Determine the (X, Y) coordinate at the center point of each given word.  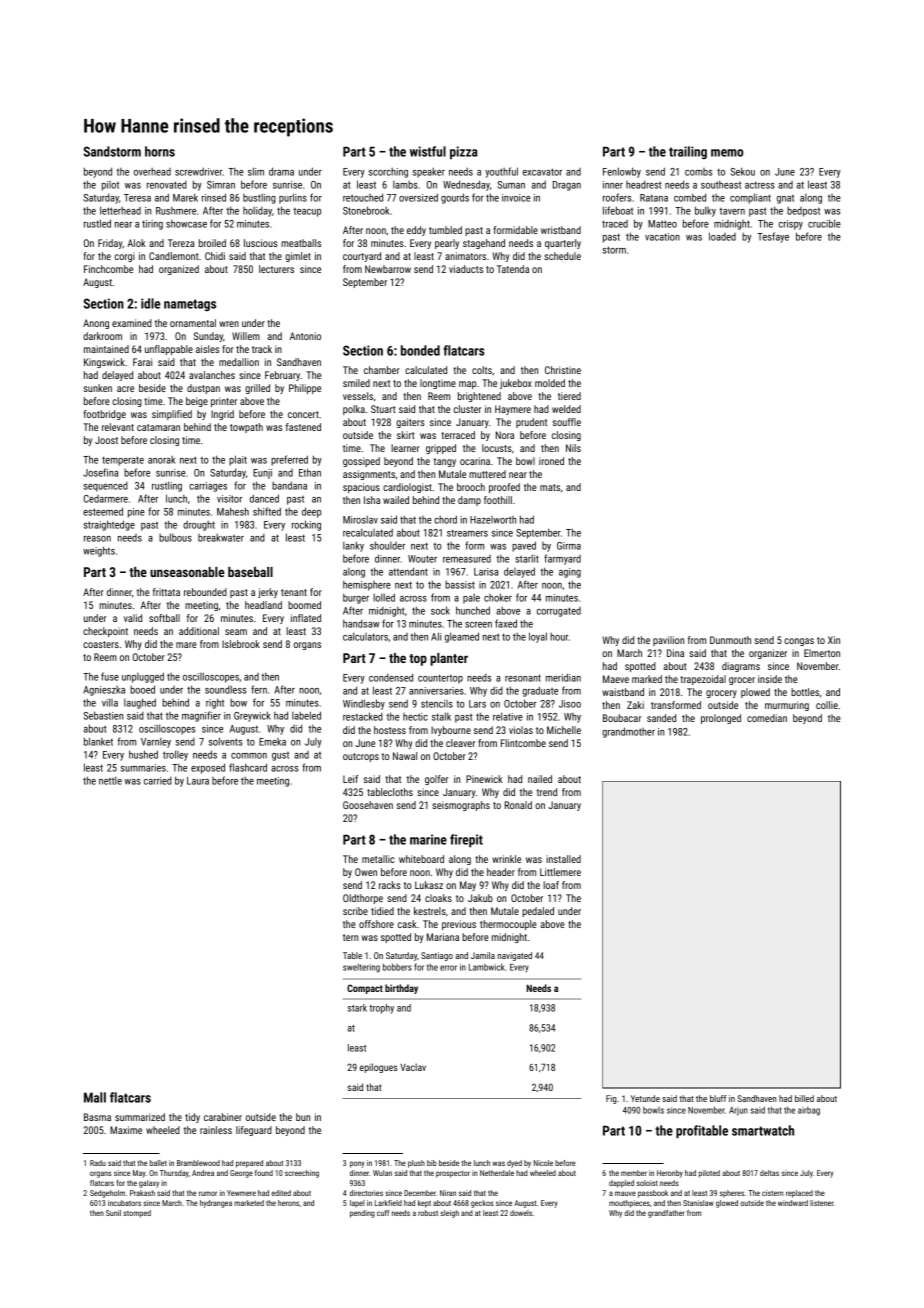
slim (256, 171)
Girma (569, 546)
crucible (824, 223)
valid (133, 618)
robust (428, 1213)
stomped (137, 1214)
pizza (464, 152)
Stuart (383, 409)
